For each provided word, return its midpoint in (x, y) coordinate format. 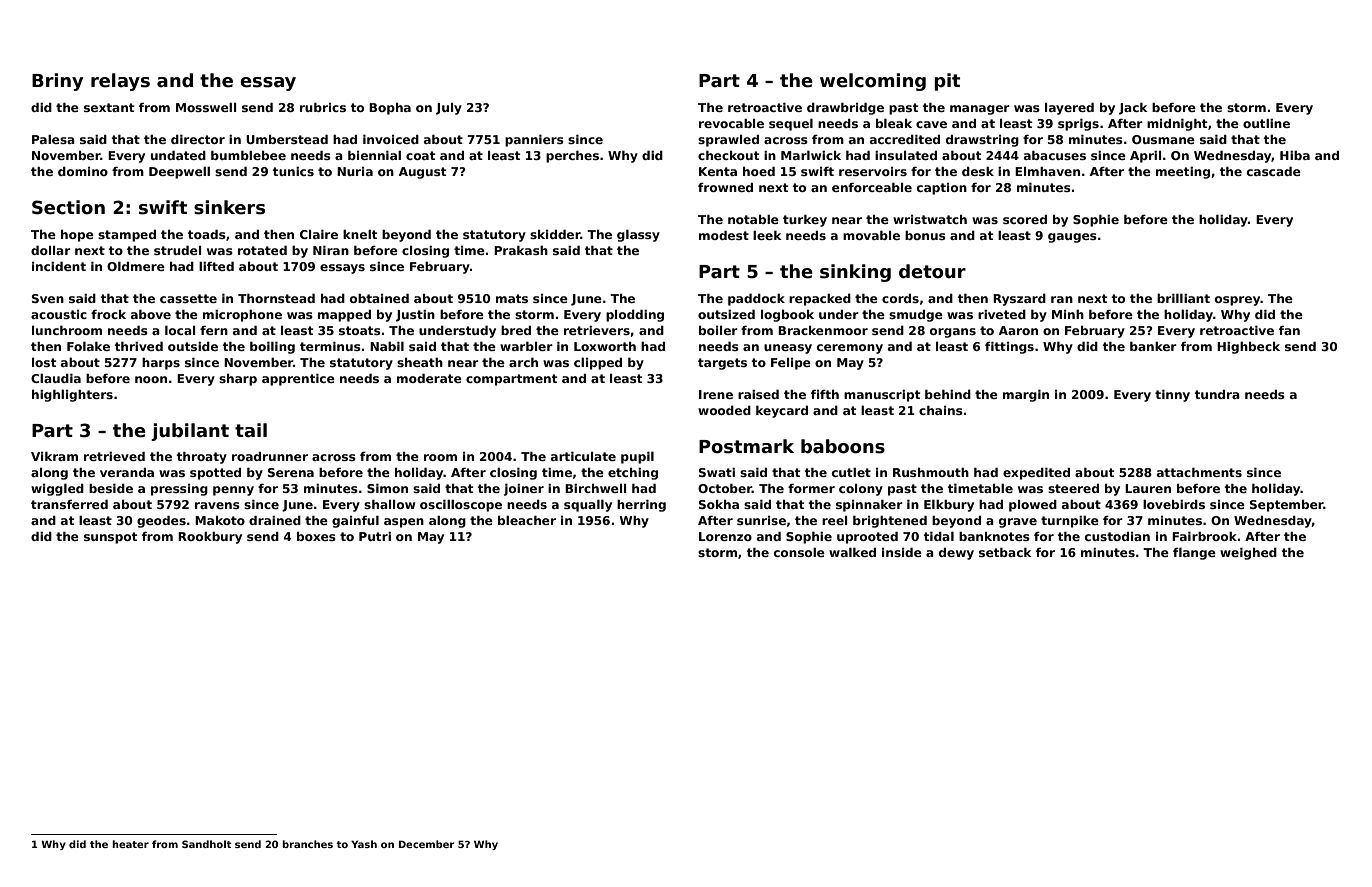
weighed (1248, 554)
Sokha (719, 504)
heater (130, 844)
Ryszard (1019, 300)
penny (233, 491)
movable (871, 235)
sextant (109, 107)
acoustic (59, 314)
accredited (905, 139)
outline (1266, 123)
